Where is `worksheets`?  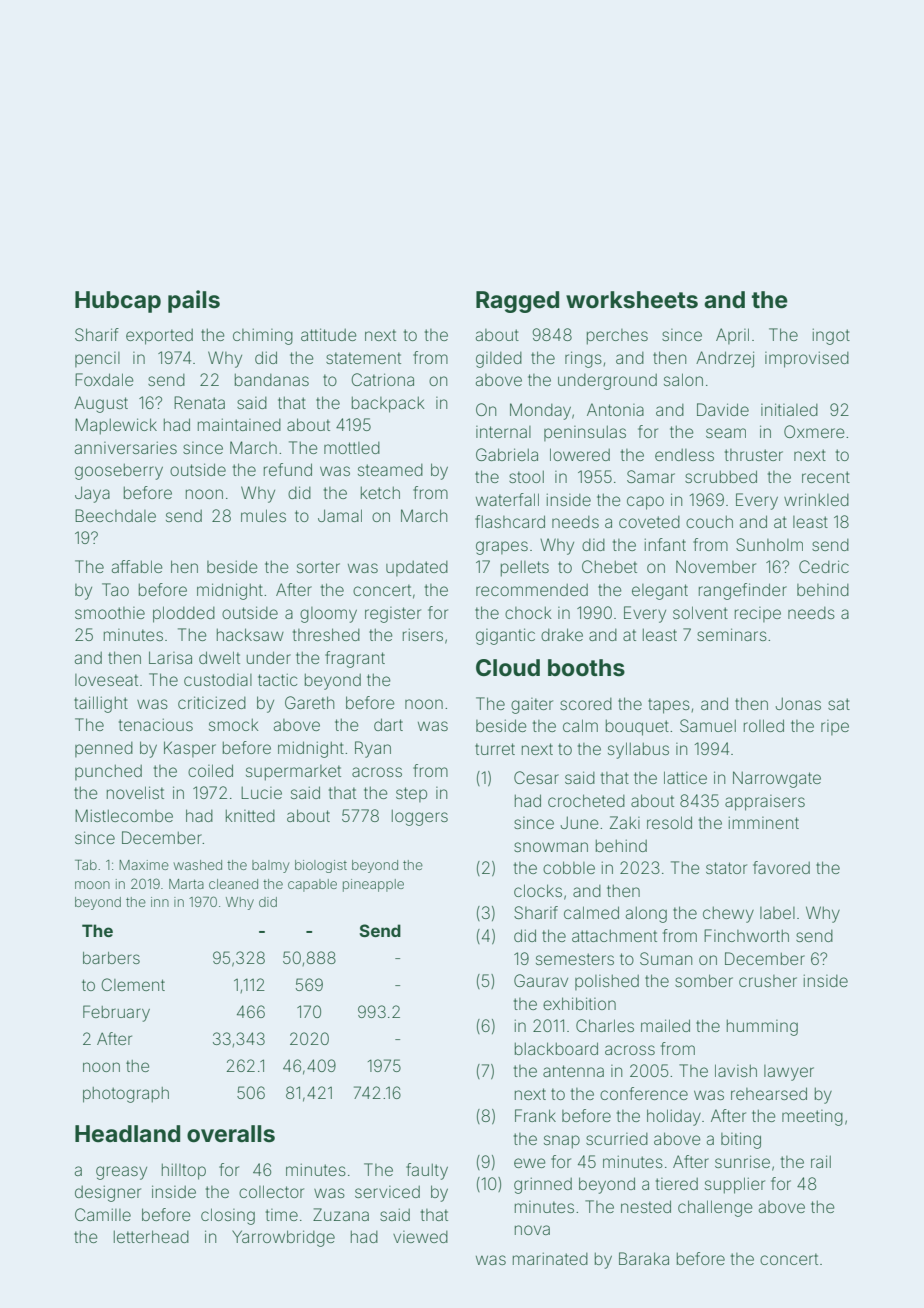 worksheets is located at coordinates (632, 300).
